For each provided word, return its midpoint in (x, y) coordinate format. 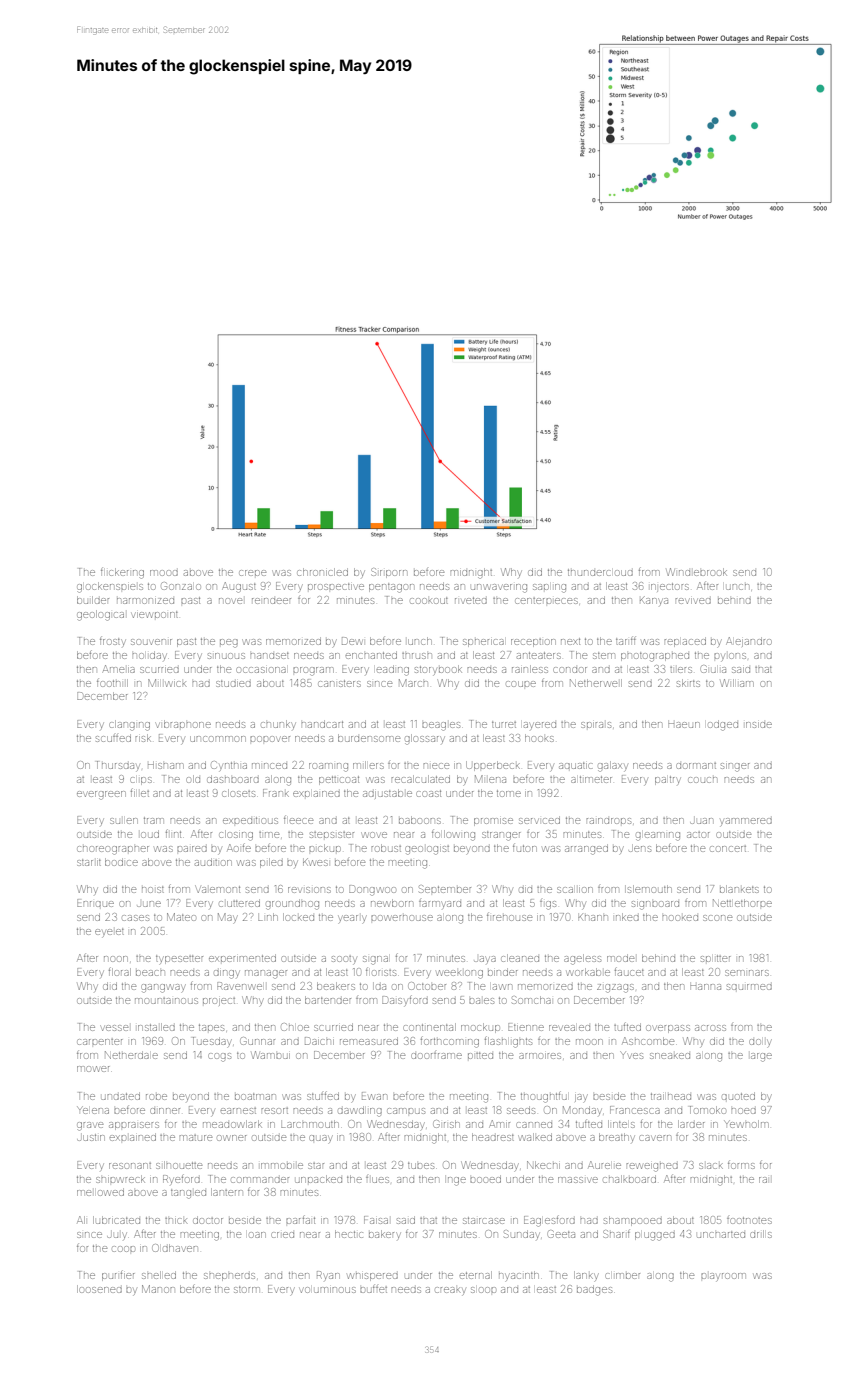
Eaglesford (549, 1221)
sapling (549, 588)
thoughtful (544, 1097)
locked (298, 917)
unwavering (499, 588)
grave (90, 1126)
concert (728, 849)
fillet (140, 793)
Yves (631, 1055)
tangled (188, 1194)
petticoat (339, 780)
